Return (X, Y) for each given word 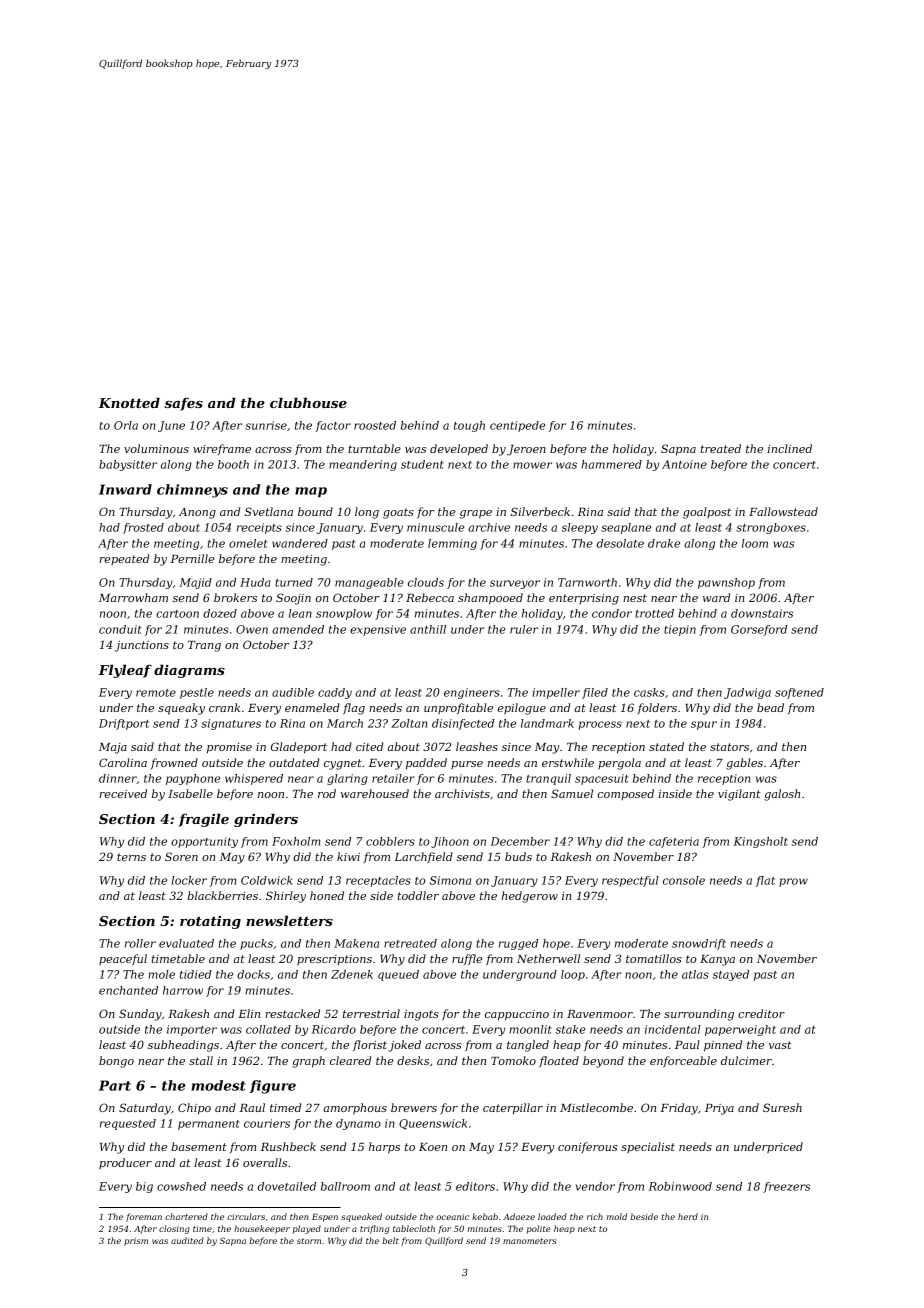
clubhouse (308, 402)
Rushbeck (288, 1146)
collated (268, 1029)
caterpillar (513, 1109)
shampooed (490, 599)
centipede (517, 426)
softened (799, 693)
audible (293, 692)
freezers (786, 1187)
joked (404, 1046)
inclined (790, 448)
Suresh (782, 1107)
